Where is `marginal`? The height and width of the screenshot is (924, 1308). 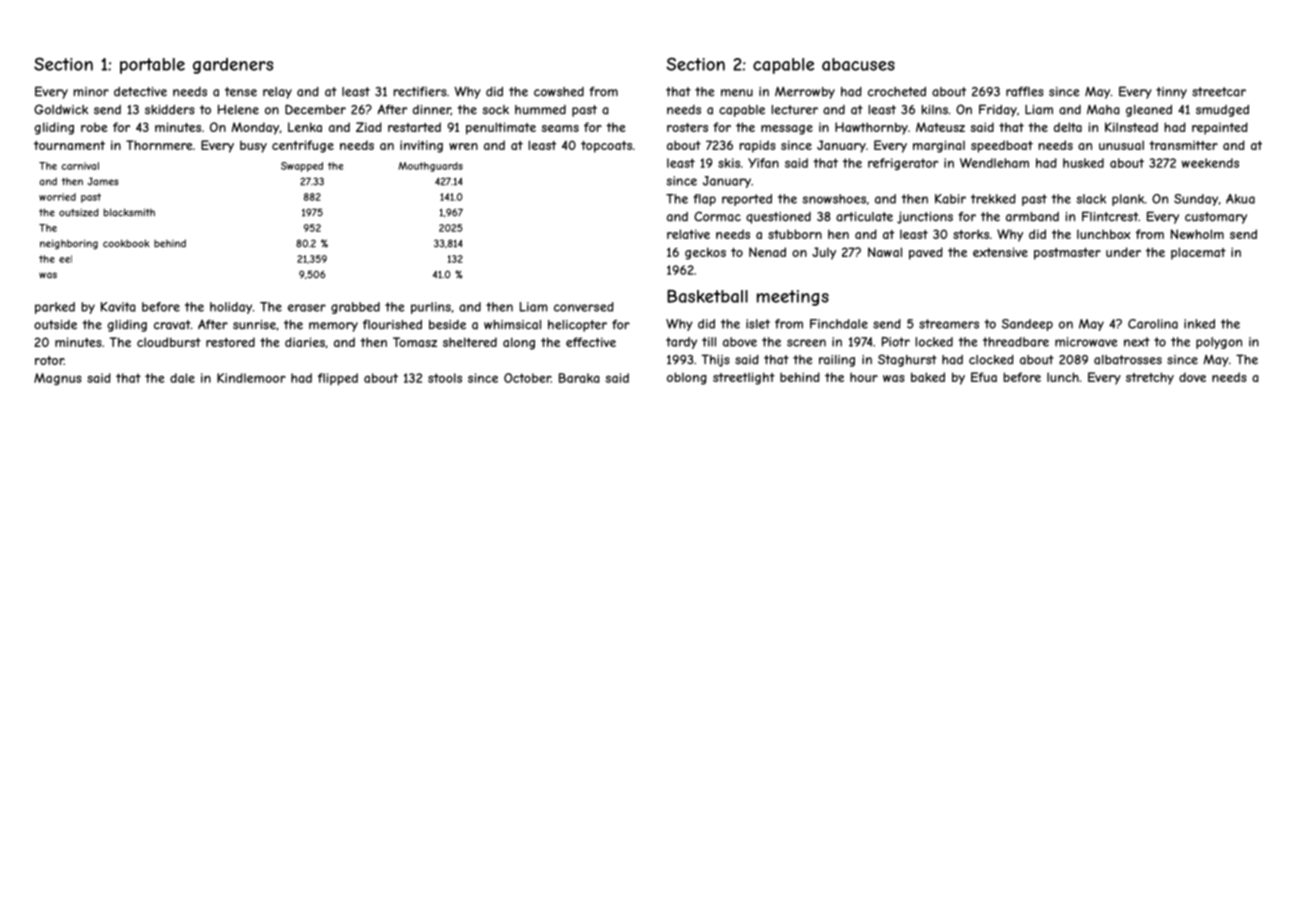
marginal is located at coordinates (939, 146).
